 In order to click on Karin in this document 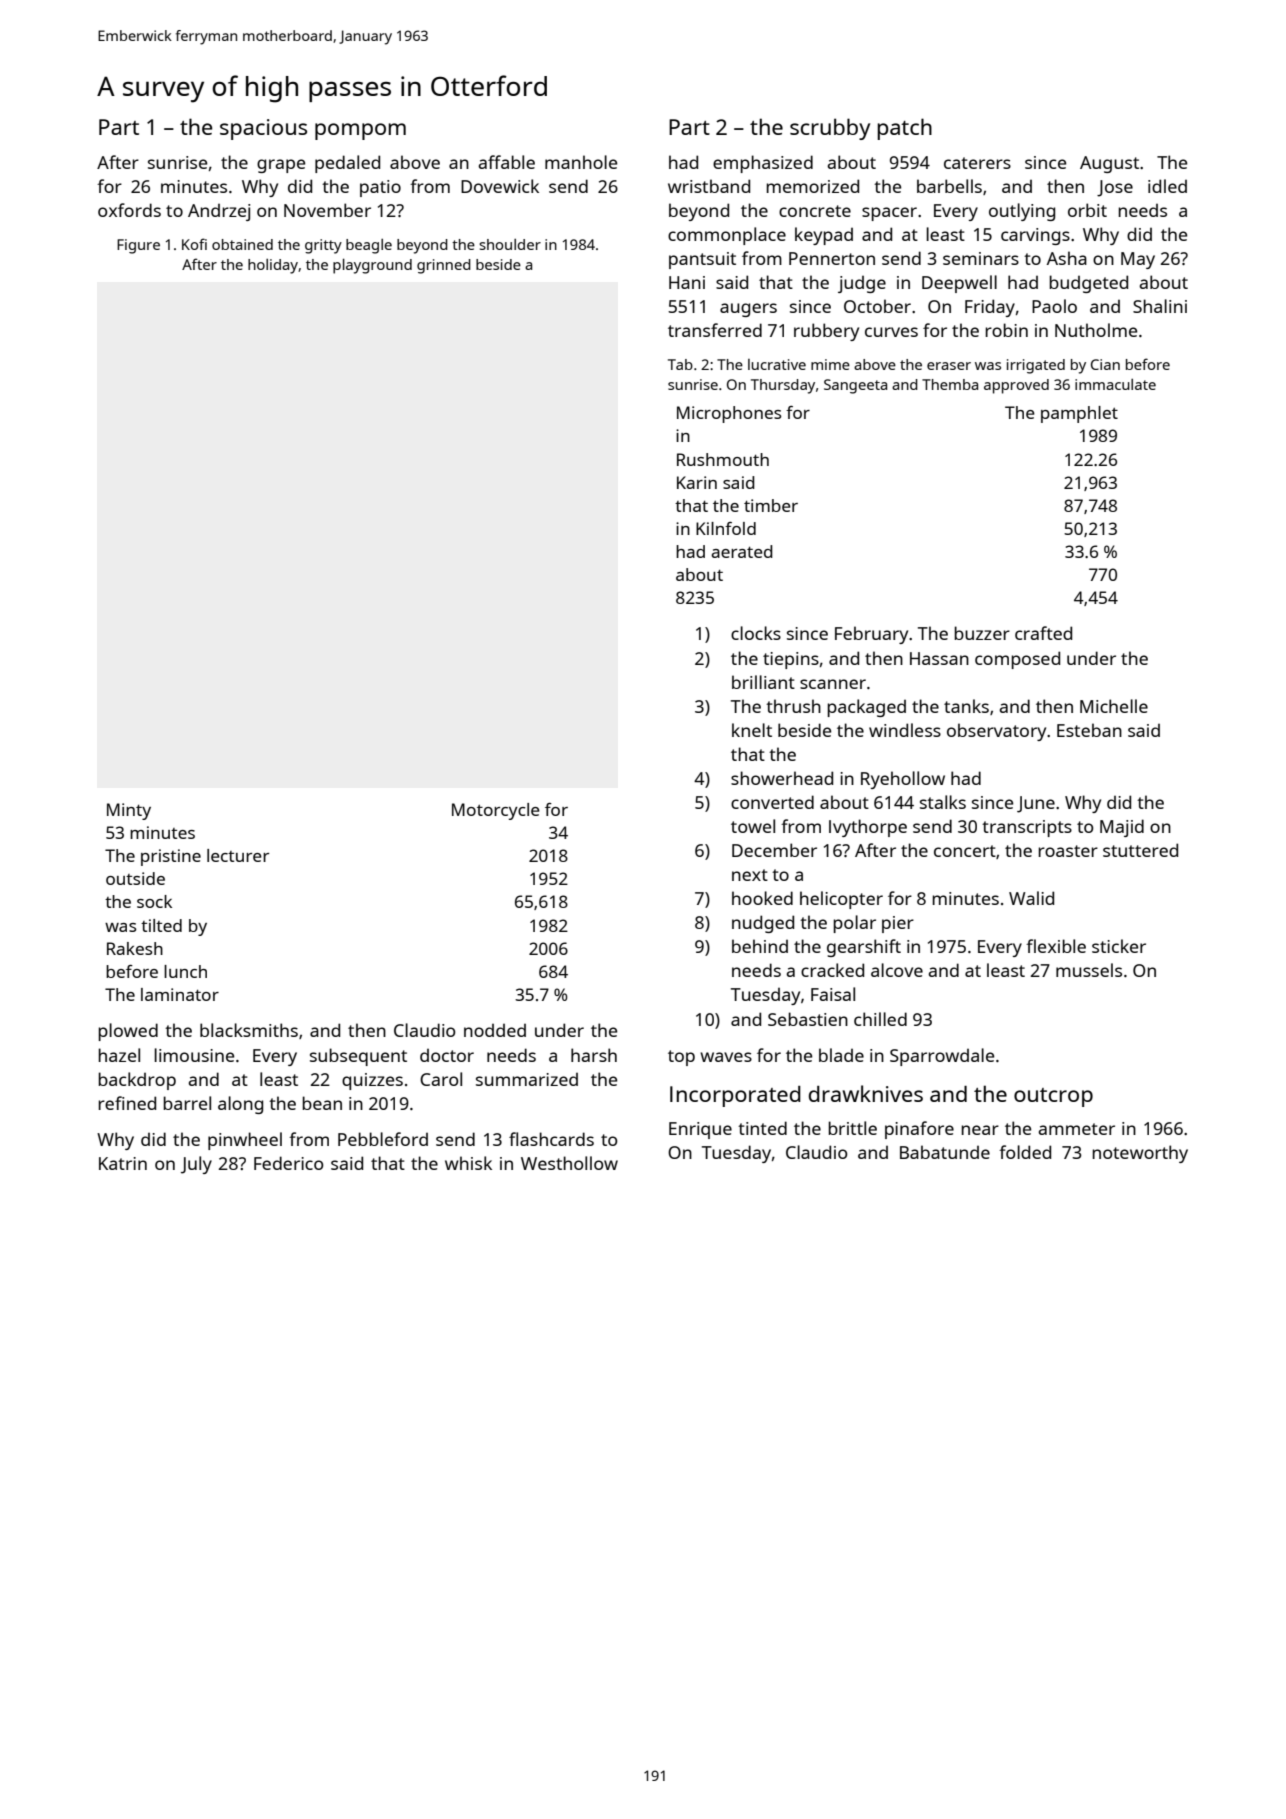, I will do `click(697, 482)`.
